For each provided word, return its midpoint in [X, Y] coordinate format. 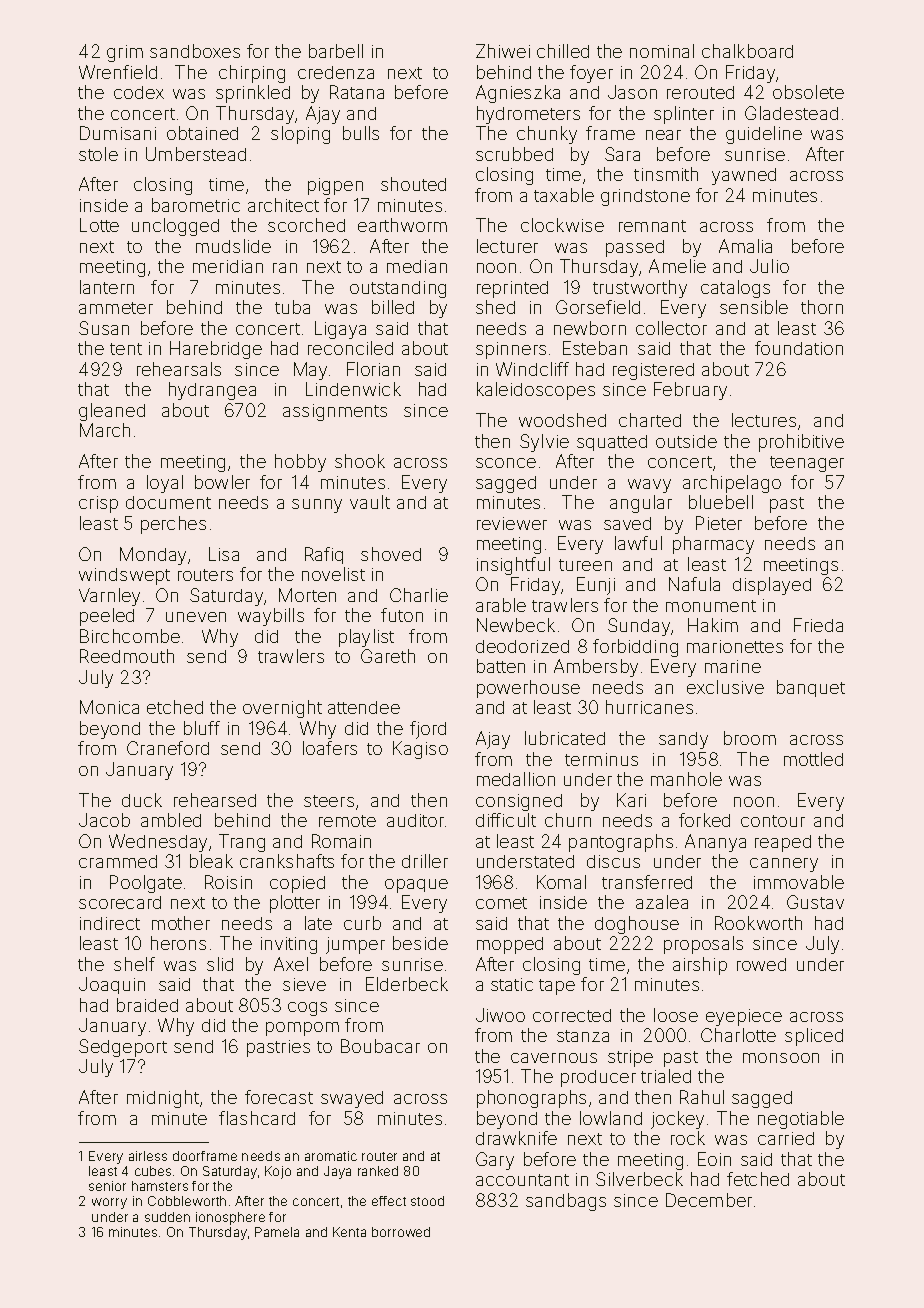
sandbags [566, 1202]
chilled [563, 51]
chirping [252, 74]
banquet [811, 688]
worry [109, 1203]
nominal [662, 51]
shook [360, 461]
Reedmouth [127, 656]
